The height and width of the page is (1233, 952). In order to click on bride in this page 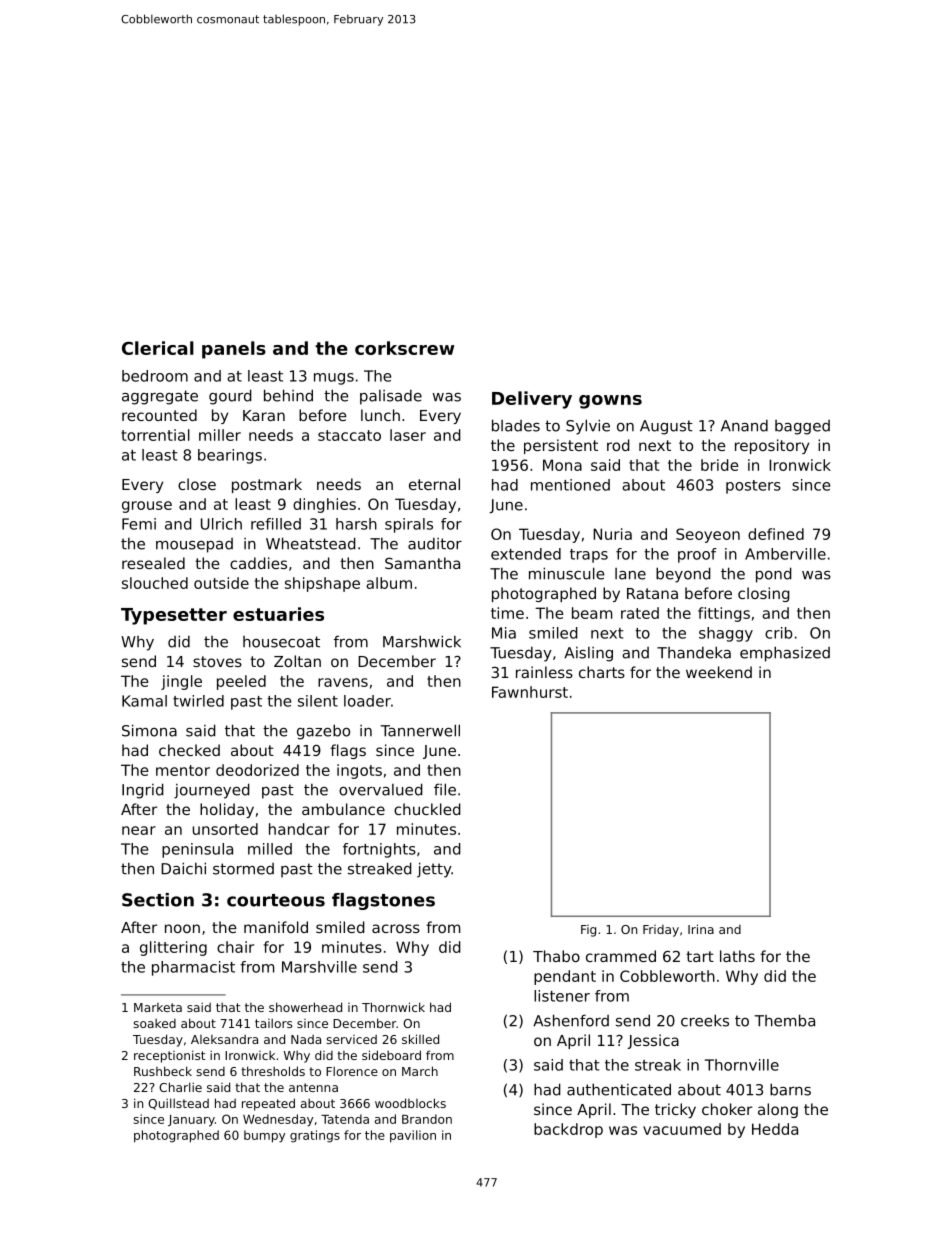, I will do `click(720, 465)`.
